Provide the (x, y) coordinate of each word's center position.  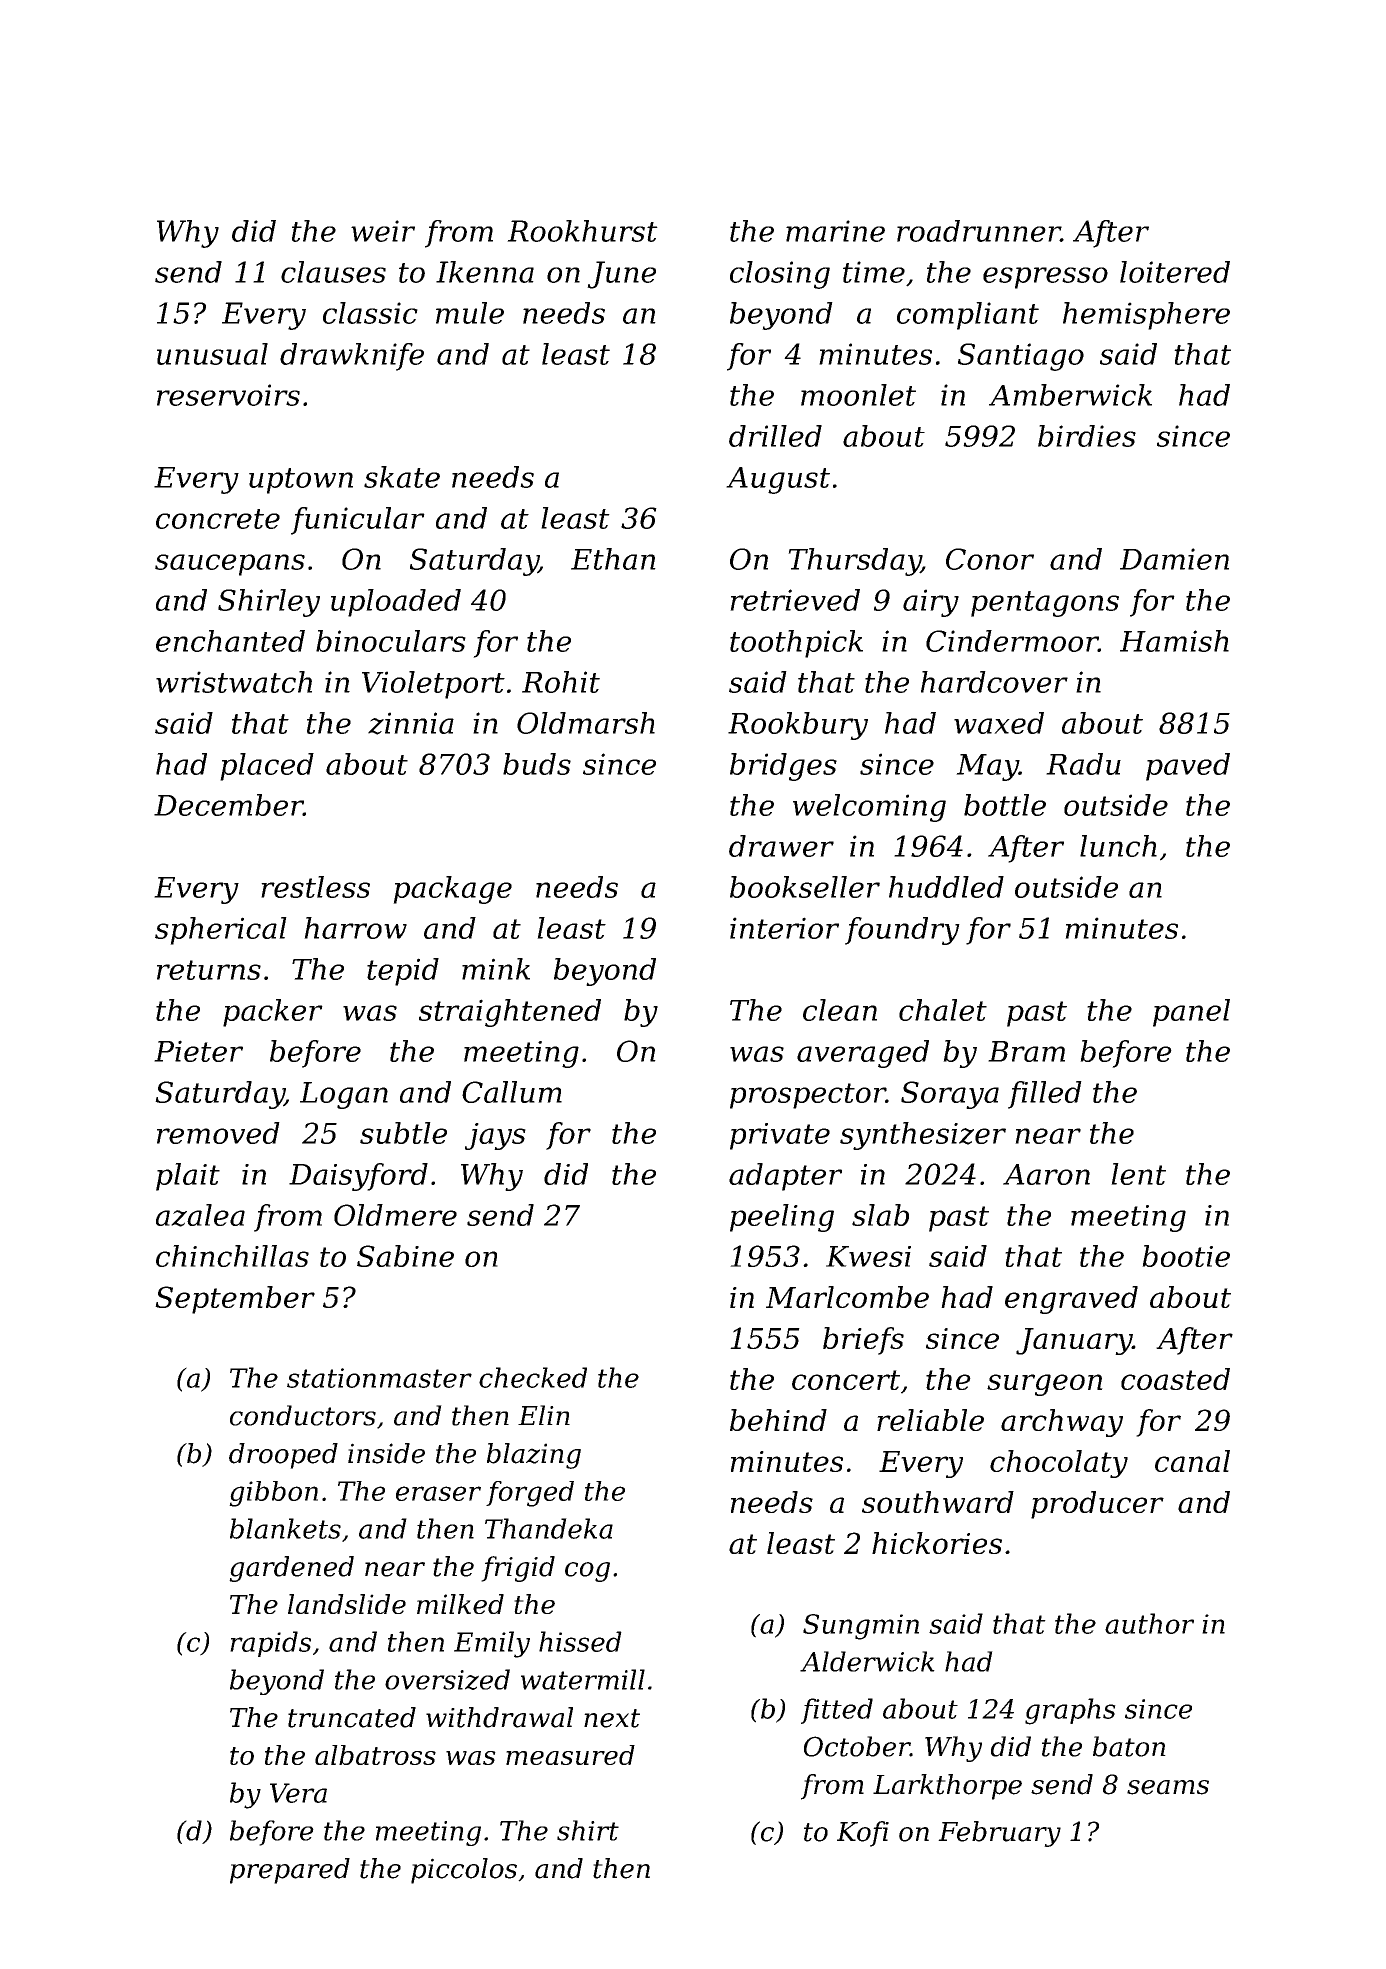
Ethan (613, 559)
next (612, 1718)
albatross (375, 1755)
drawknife (352, 357)
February (999, 1834)
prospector (808, 1096)
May (987, 767)
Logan (344, 1095)
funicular (358, 521)
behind (778, 1420)
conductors (303, 1415)
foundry (902, 931)
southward (938, 1502)
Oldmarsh (586, 723)
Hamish (1174, 641)
